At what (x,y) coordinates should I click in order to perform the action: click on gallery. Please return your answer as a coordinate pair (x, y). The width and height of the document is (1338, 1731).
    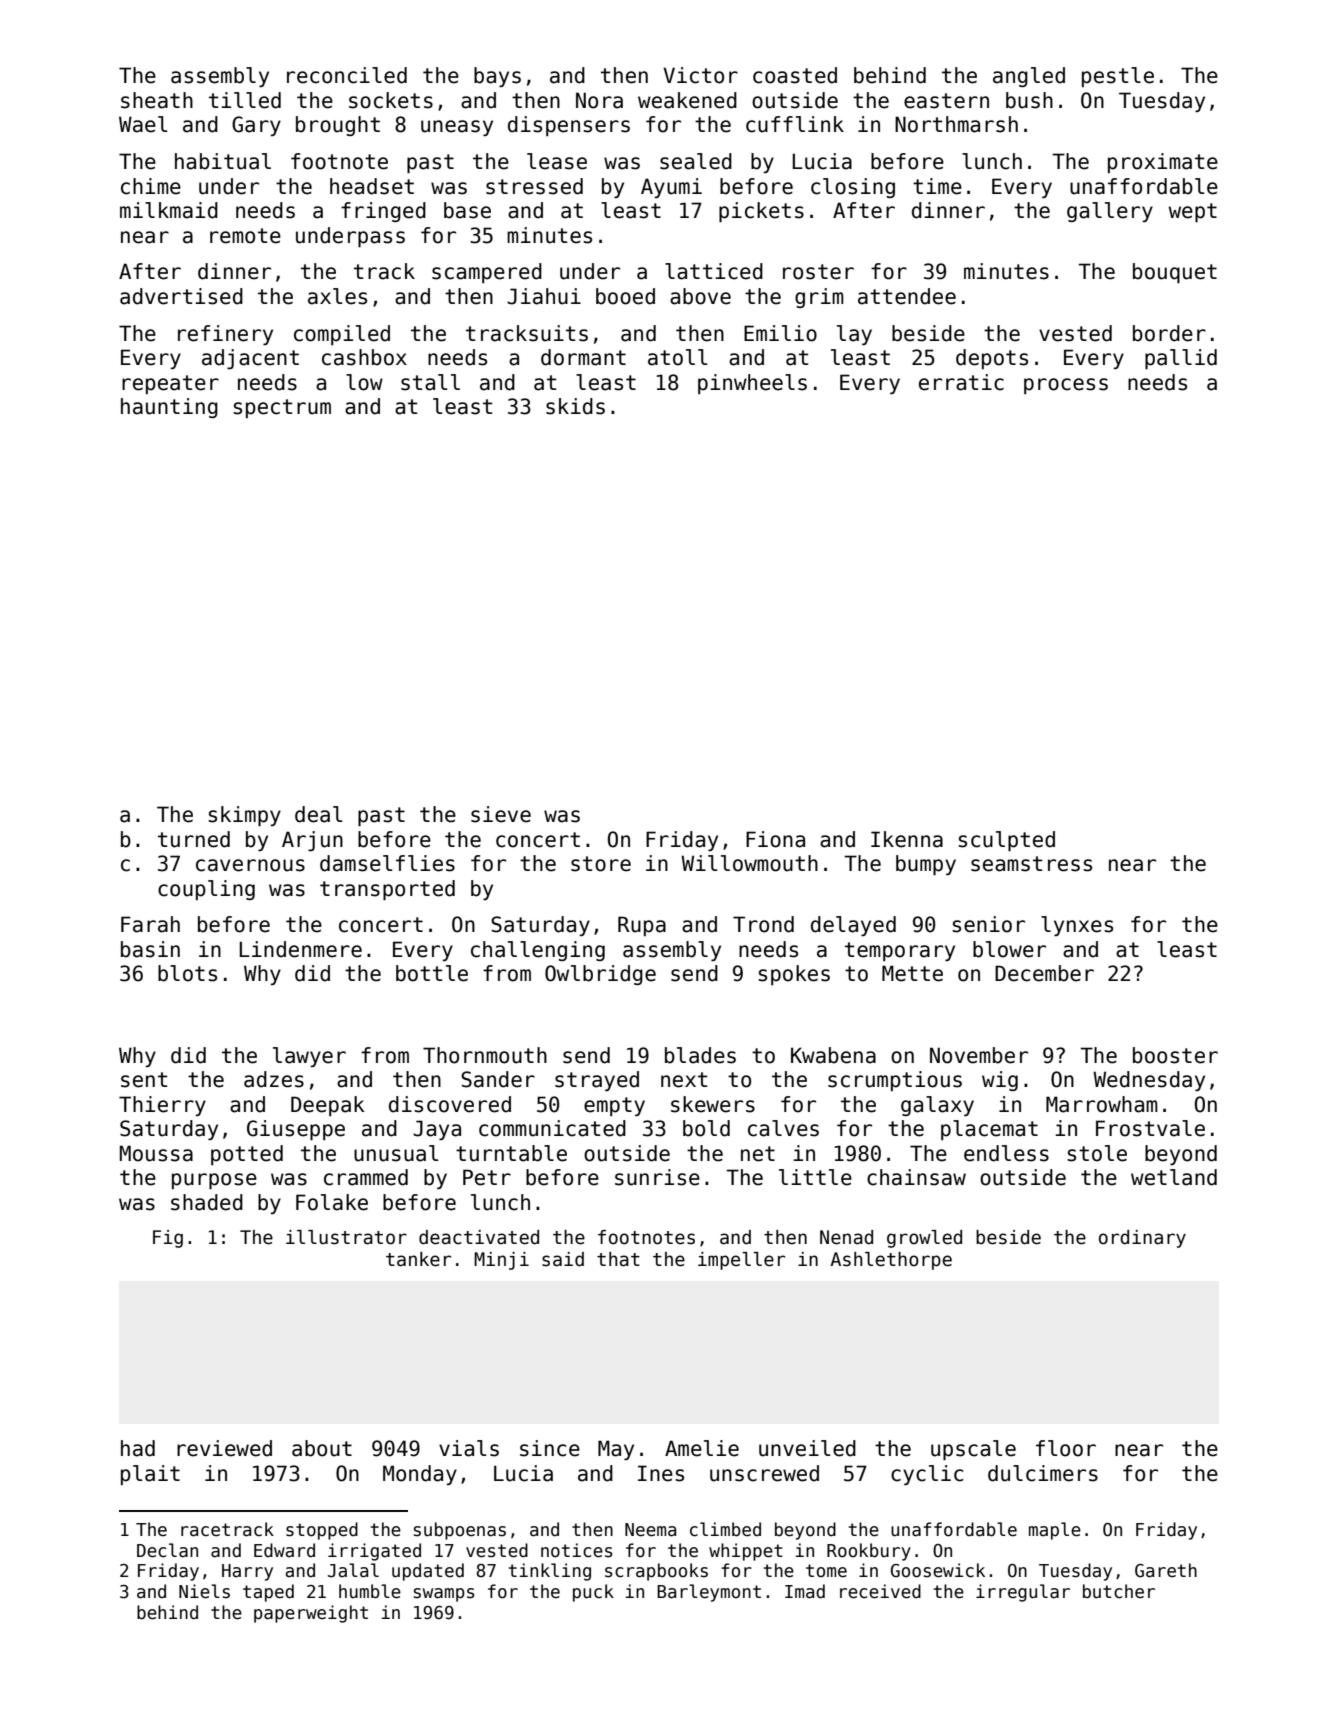
    Looking at the image, I should click on (1110, 212).
